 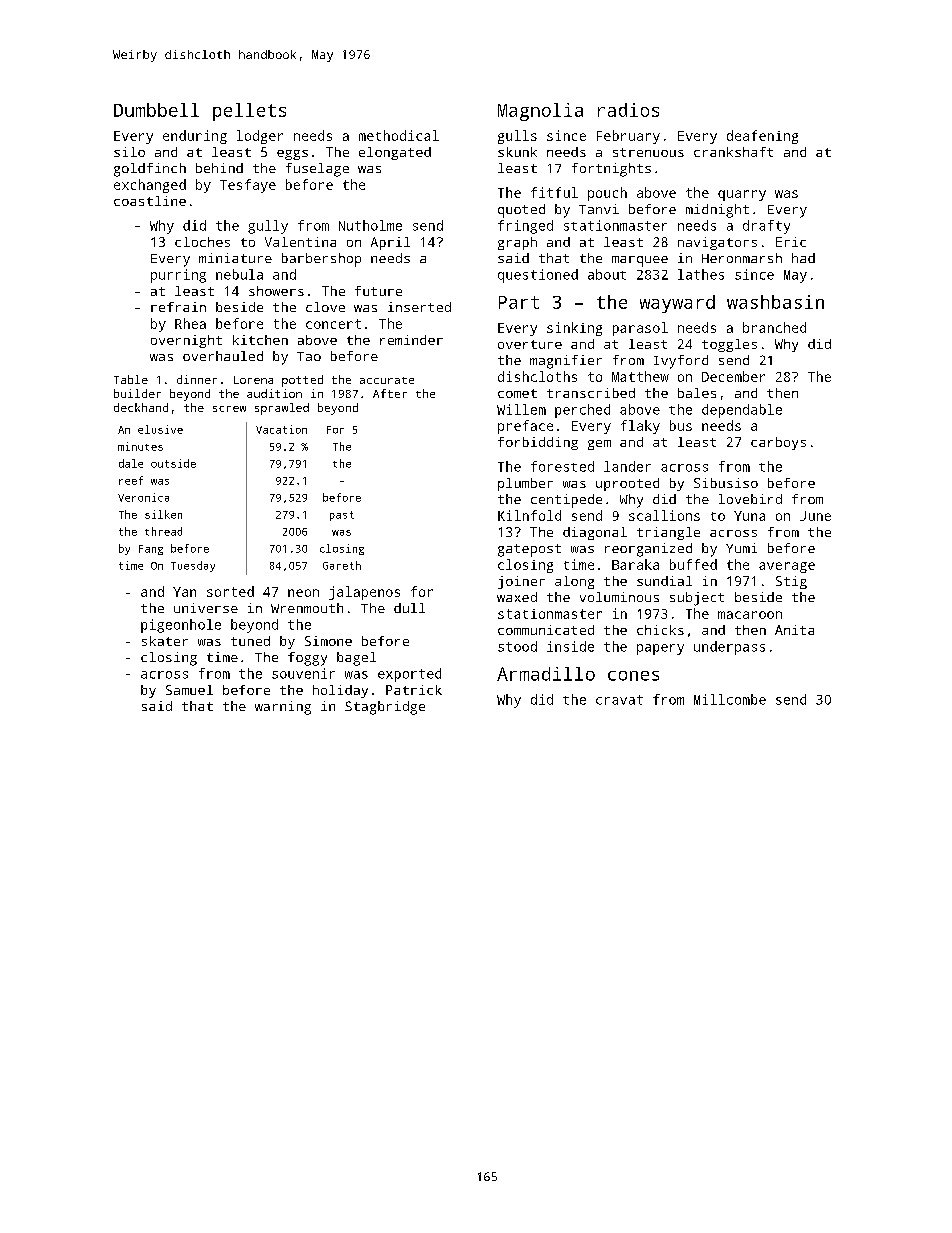 I want to click on goldfinch, so click(x=150, y=170).
